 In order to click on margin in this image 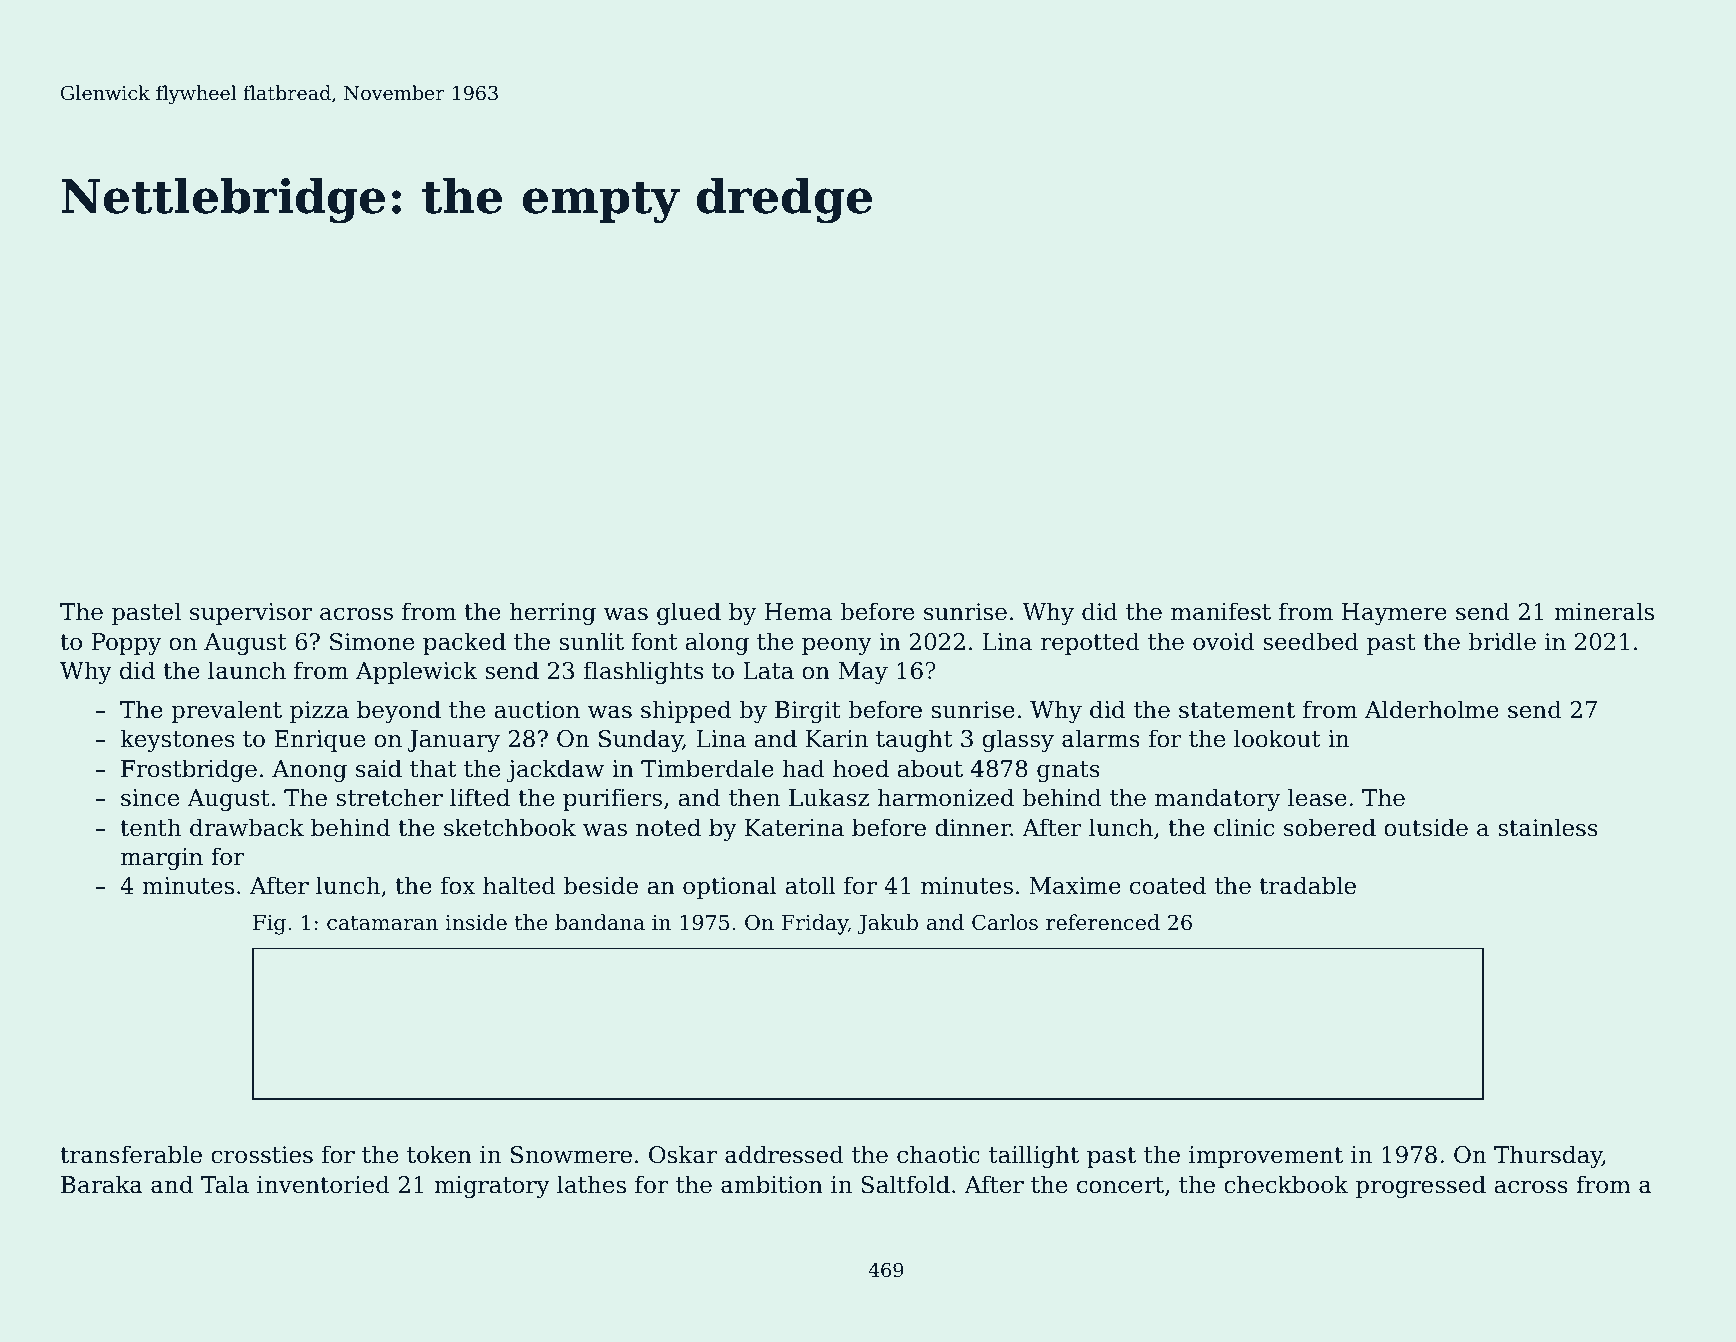, I will do `click(162, 859)`.
